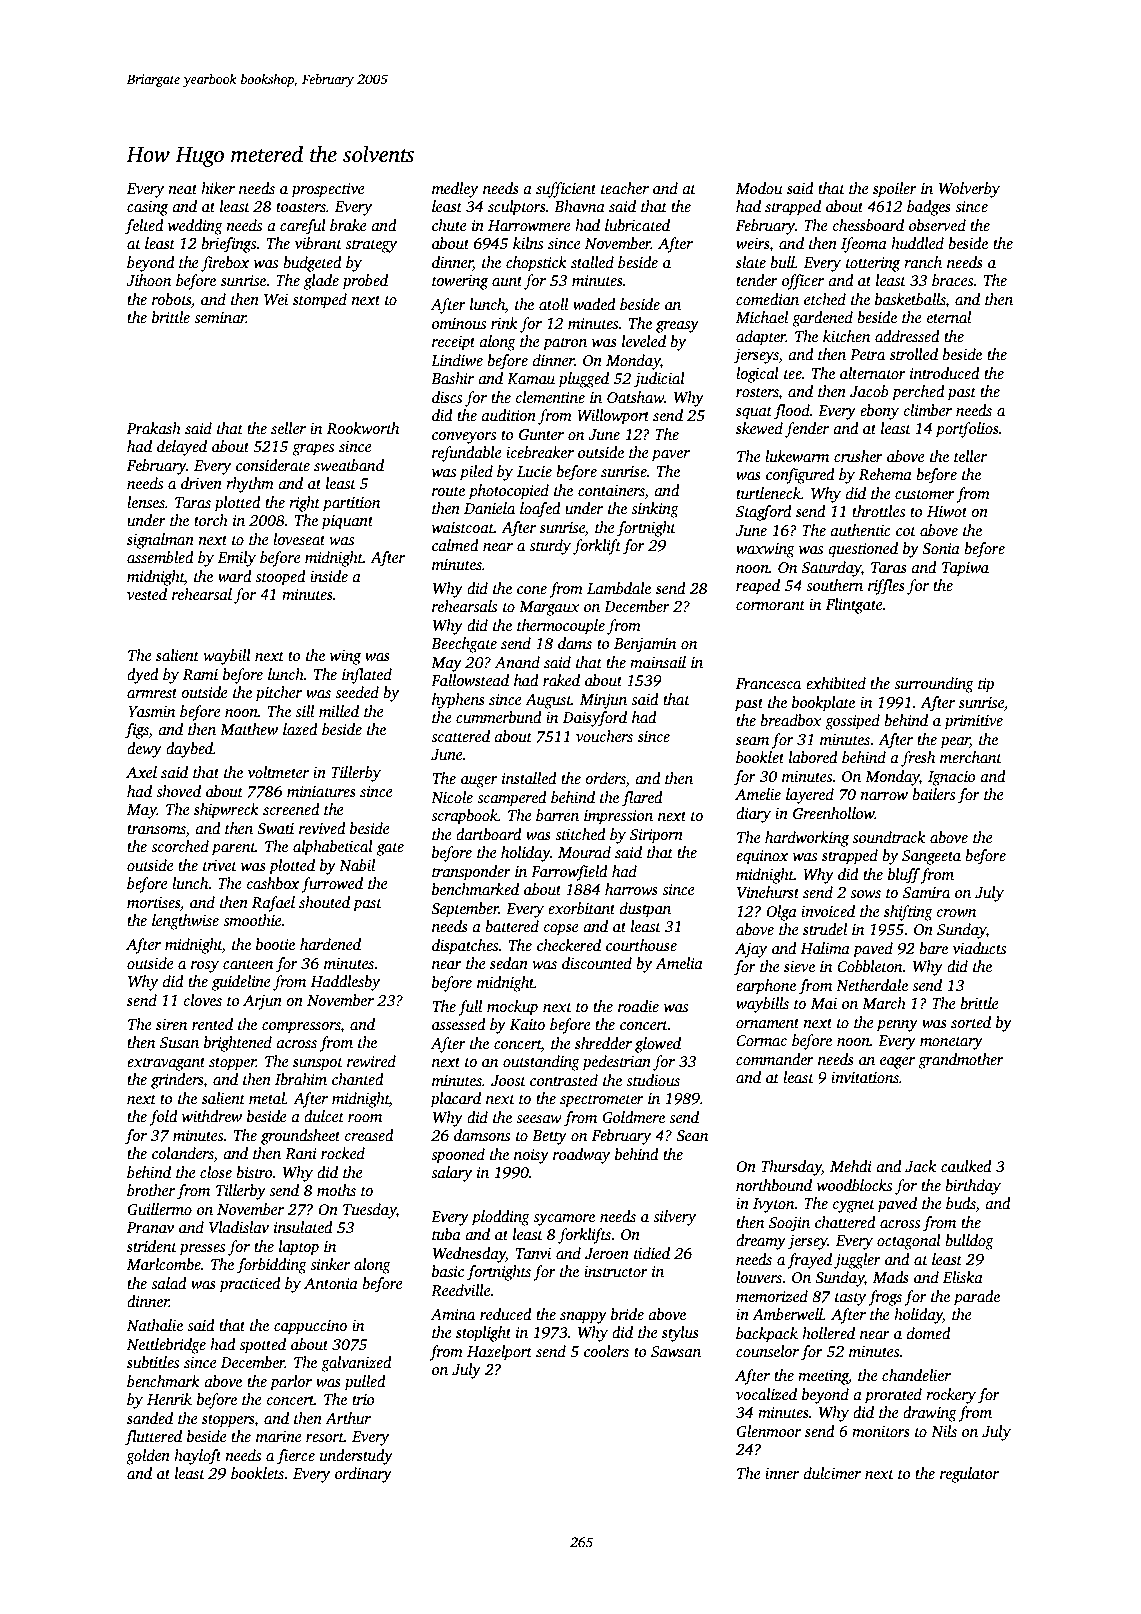  I want to click on Glenmoor, so click(768, 1431).
